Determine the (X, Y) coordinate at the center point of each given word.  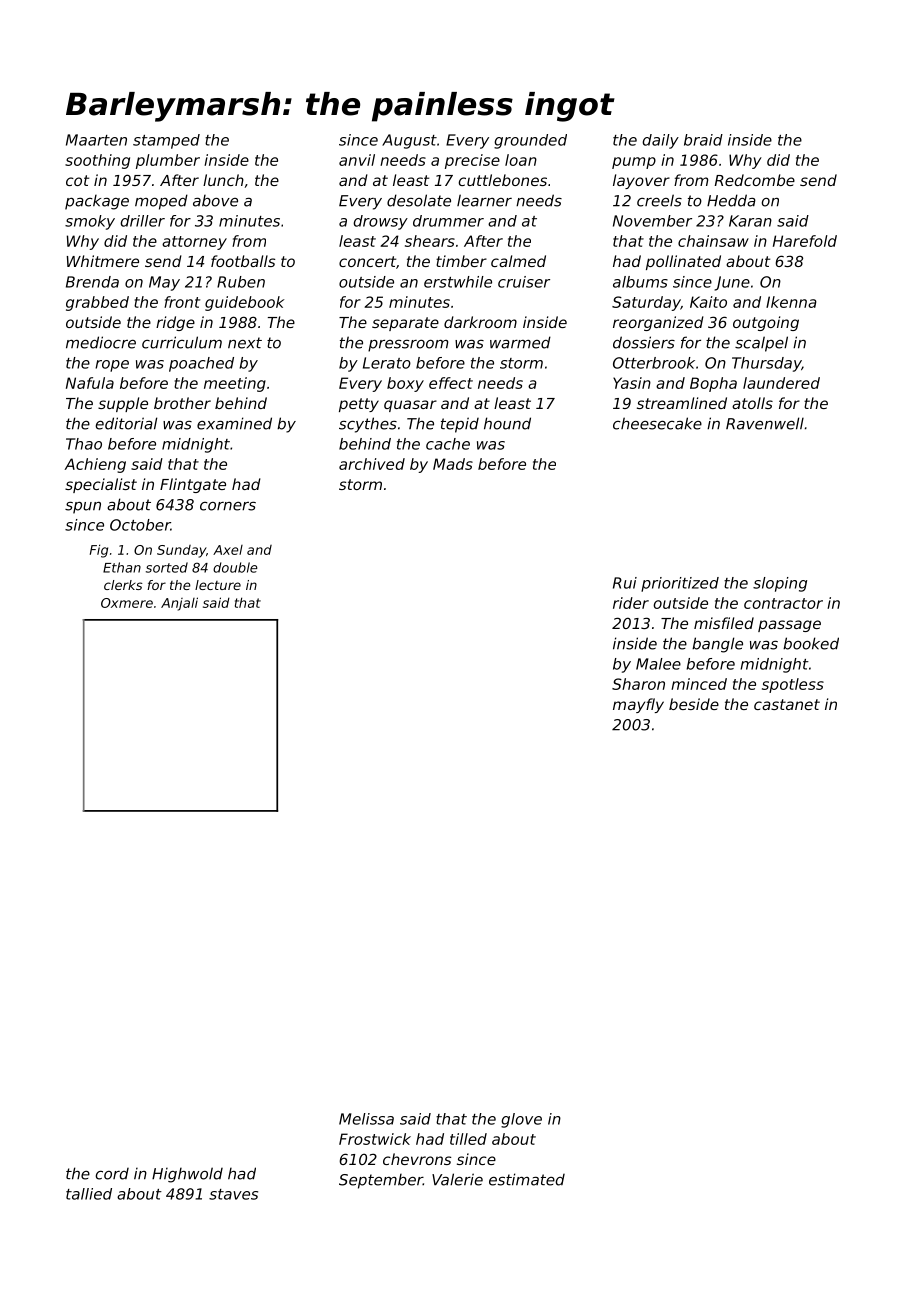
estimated (527, 1179)
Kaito (708, 302)
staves (233, 1194)
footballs (243, 261)
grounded (530, 141)
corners (228, 506)
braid (703, 140)
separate (405, 324)
